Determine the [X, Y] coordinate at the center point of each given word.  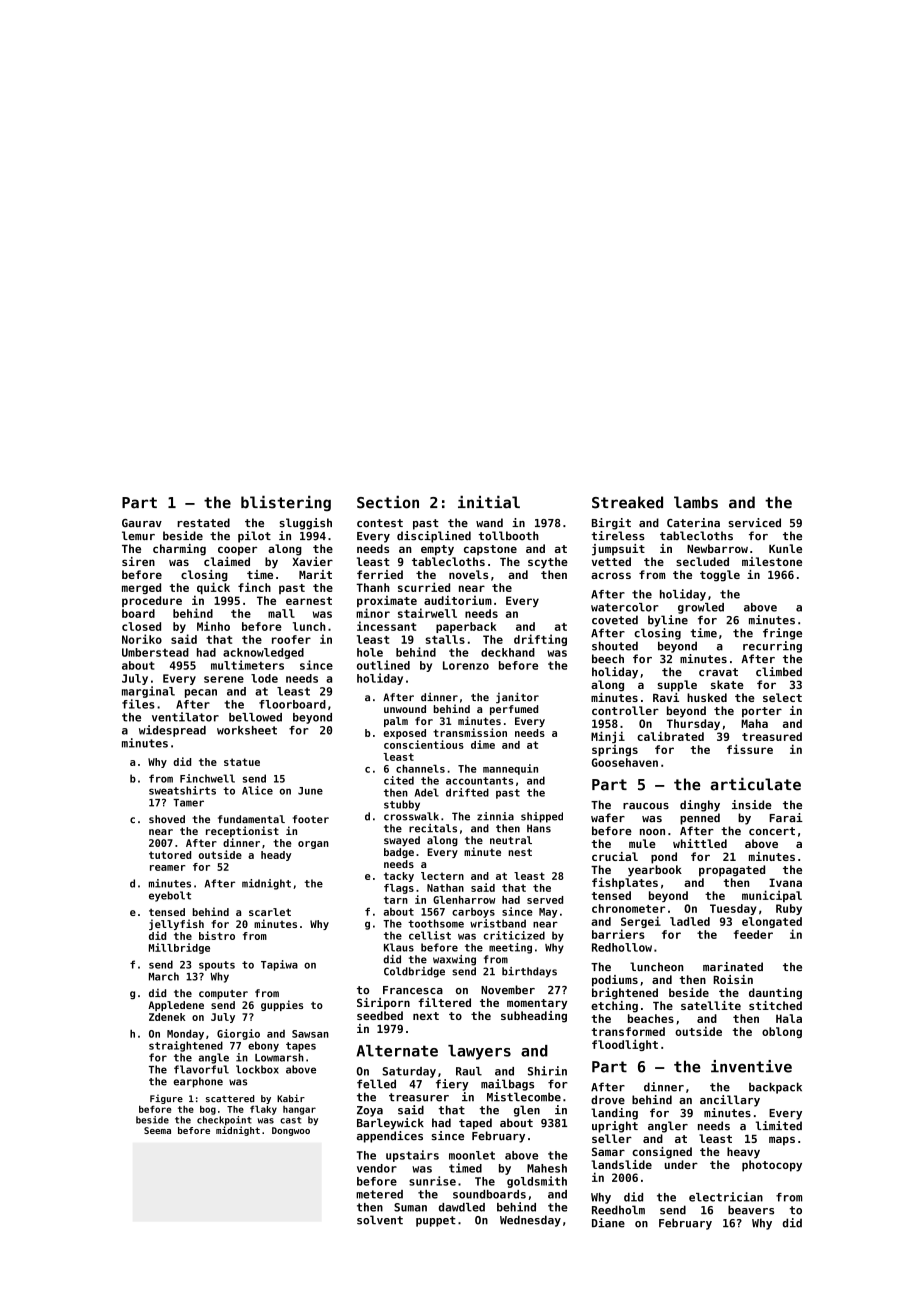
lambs [696, 502]
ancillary [730, 1101]
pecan [201, 693]
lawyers [479, 1052]
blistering [286, 503]
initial [489, 502]
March [164, 976]
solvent [380, 1220]
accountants [479, 781]
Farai [786, 817]
